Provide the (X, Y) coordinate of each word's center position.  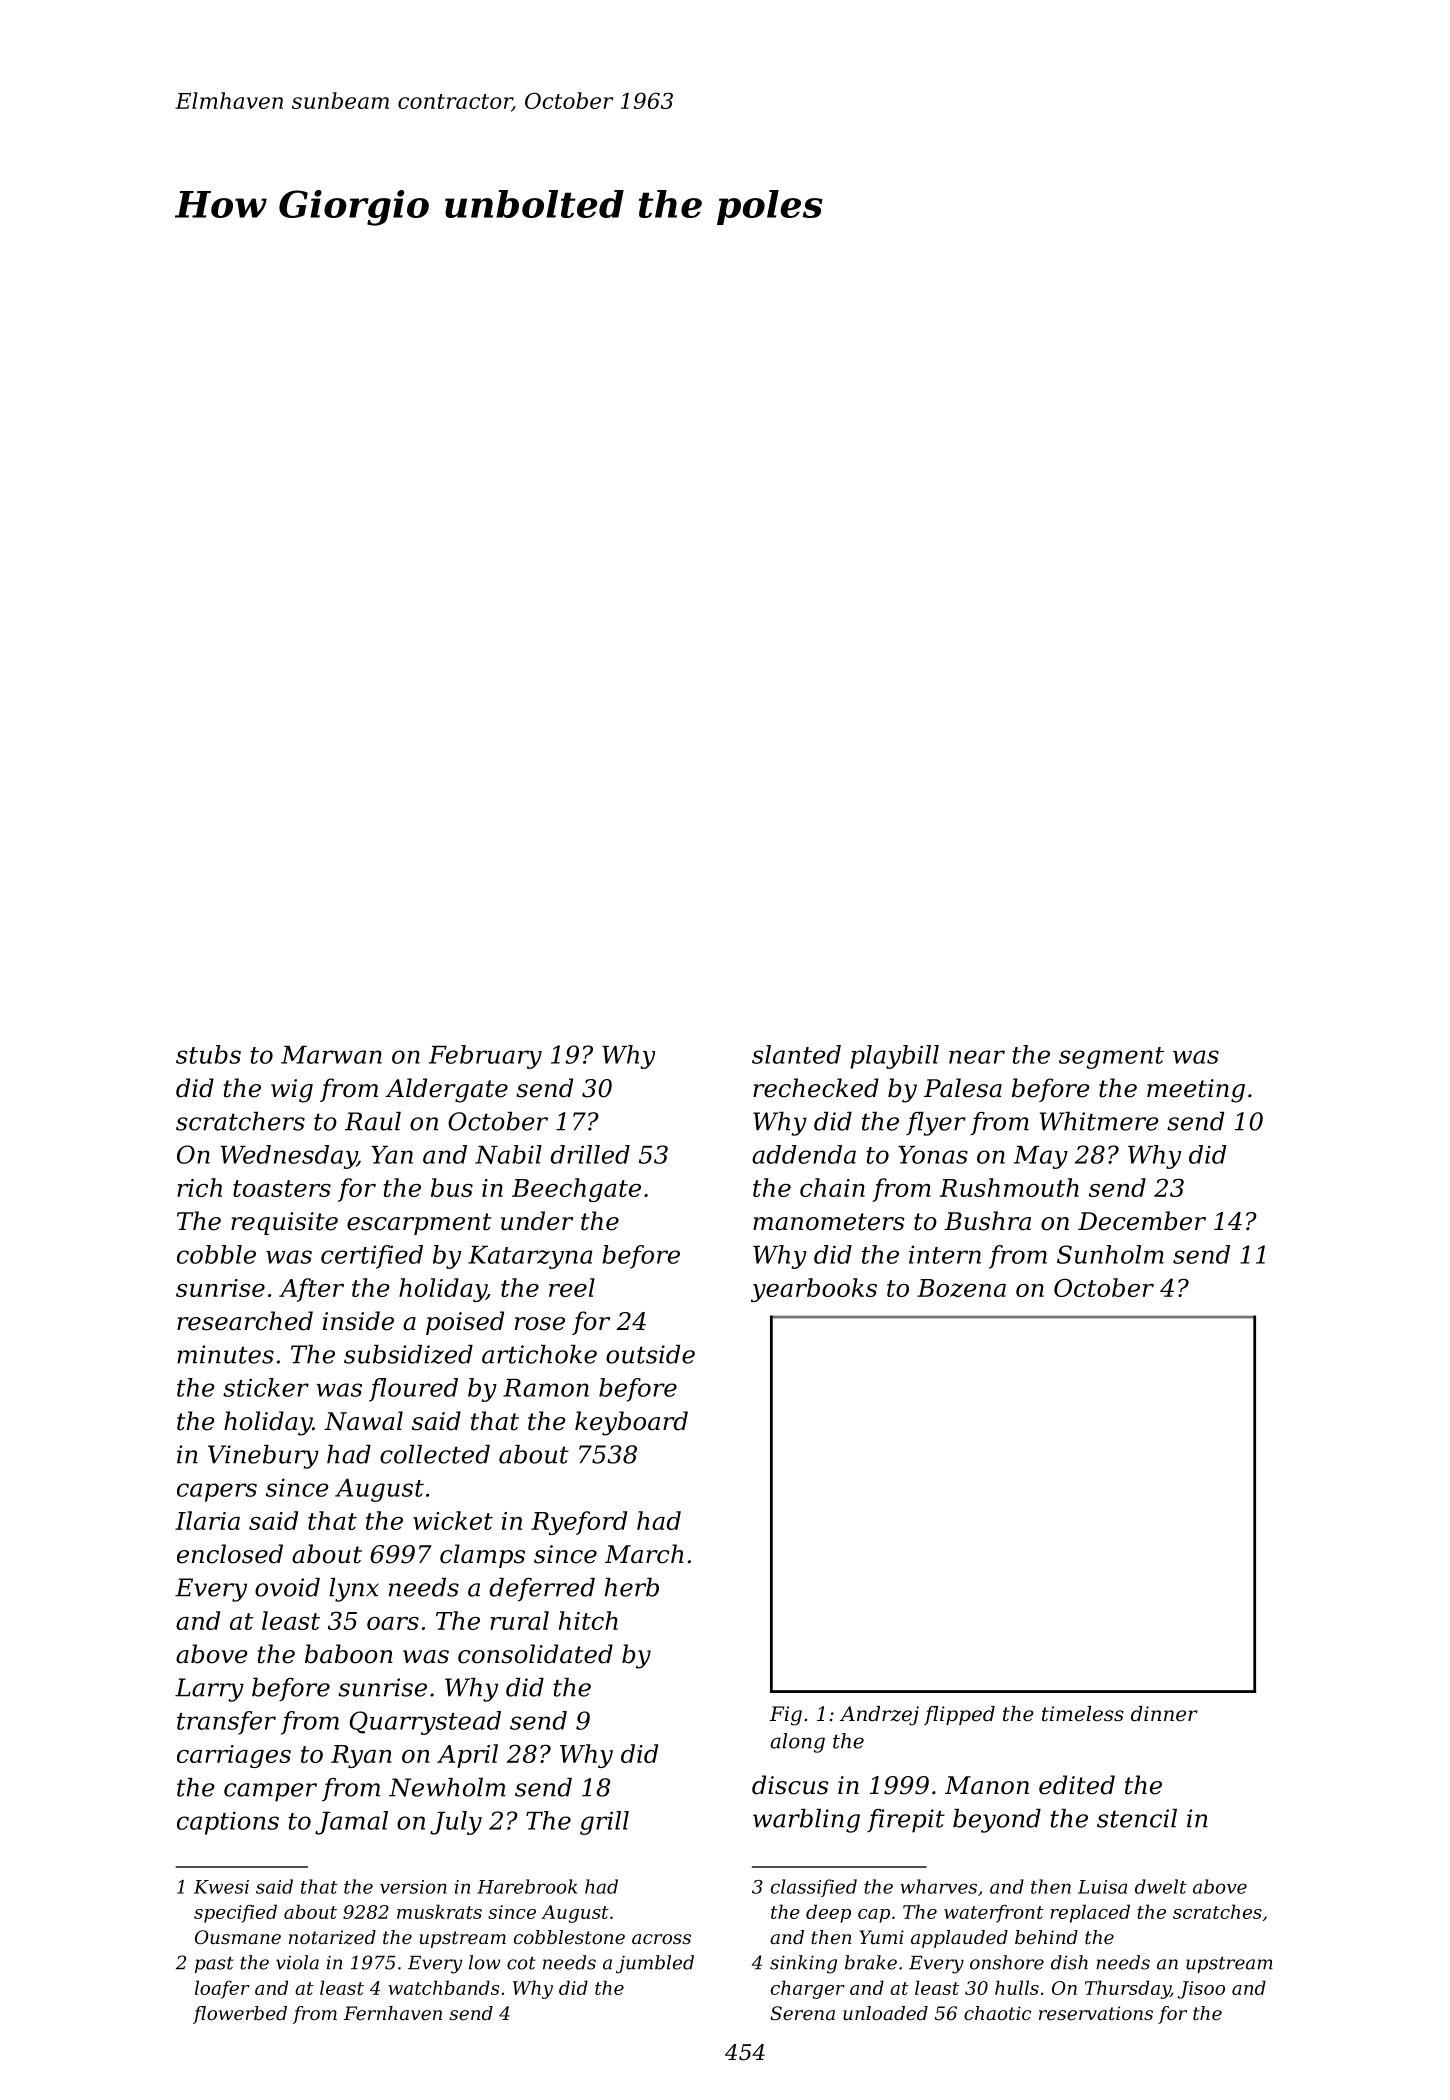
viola (297, 1962)
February (485, 1057)
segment (1111, 1058)
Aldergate (446, 1090)
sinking (803, 1964)
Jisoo (1201, 1990)
